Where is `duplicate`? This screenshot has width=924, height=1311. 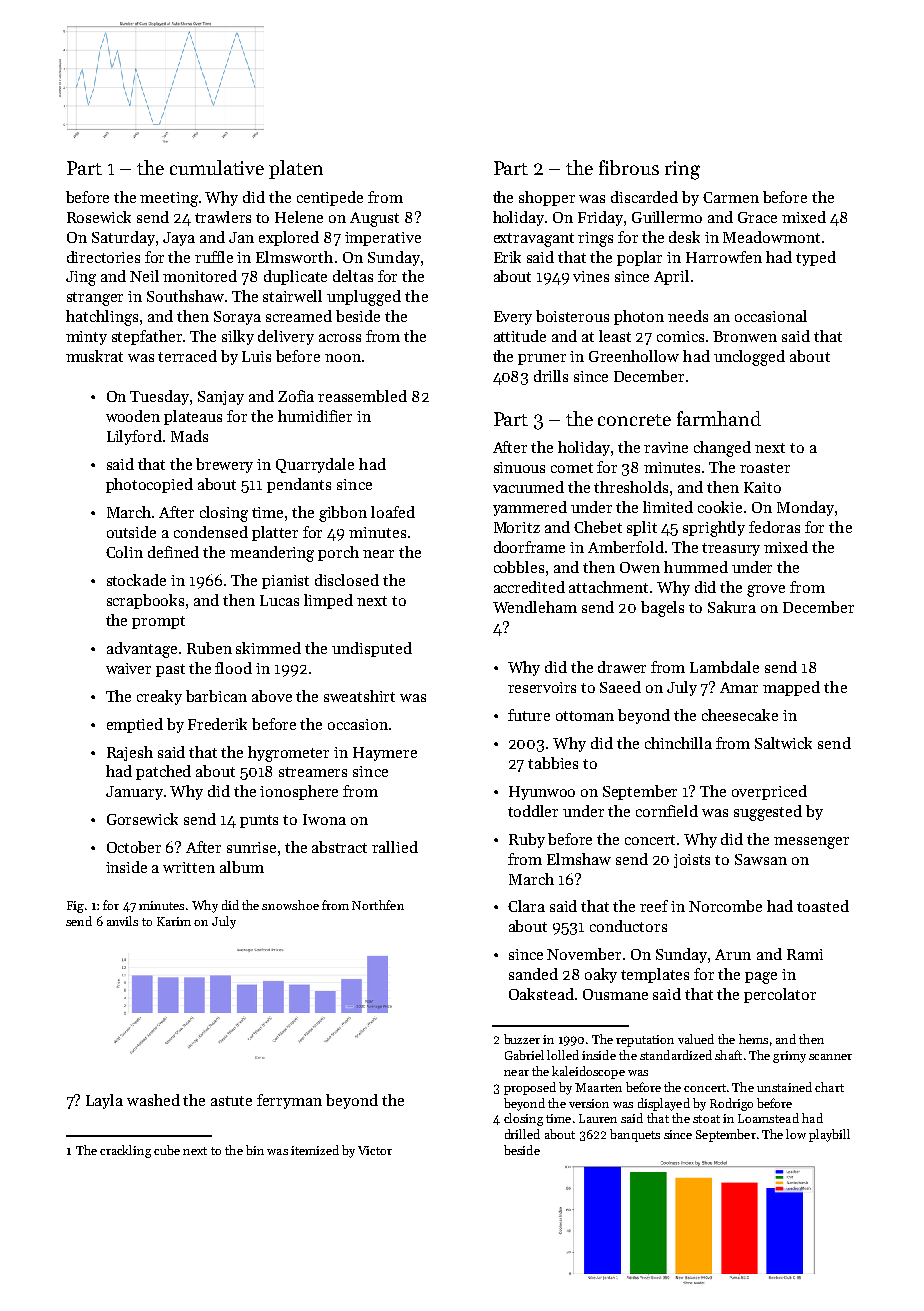
duplicate is located at coordinates (295, 277).
